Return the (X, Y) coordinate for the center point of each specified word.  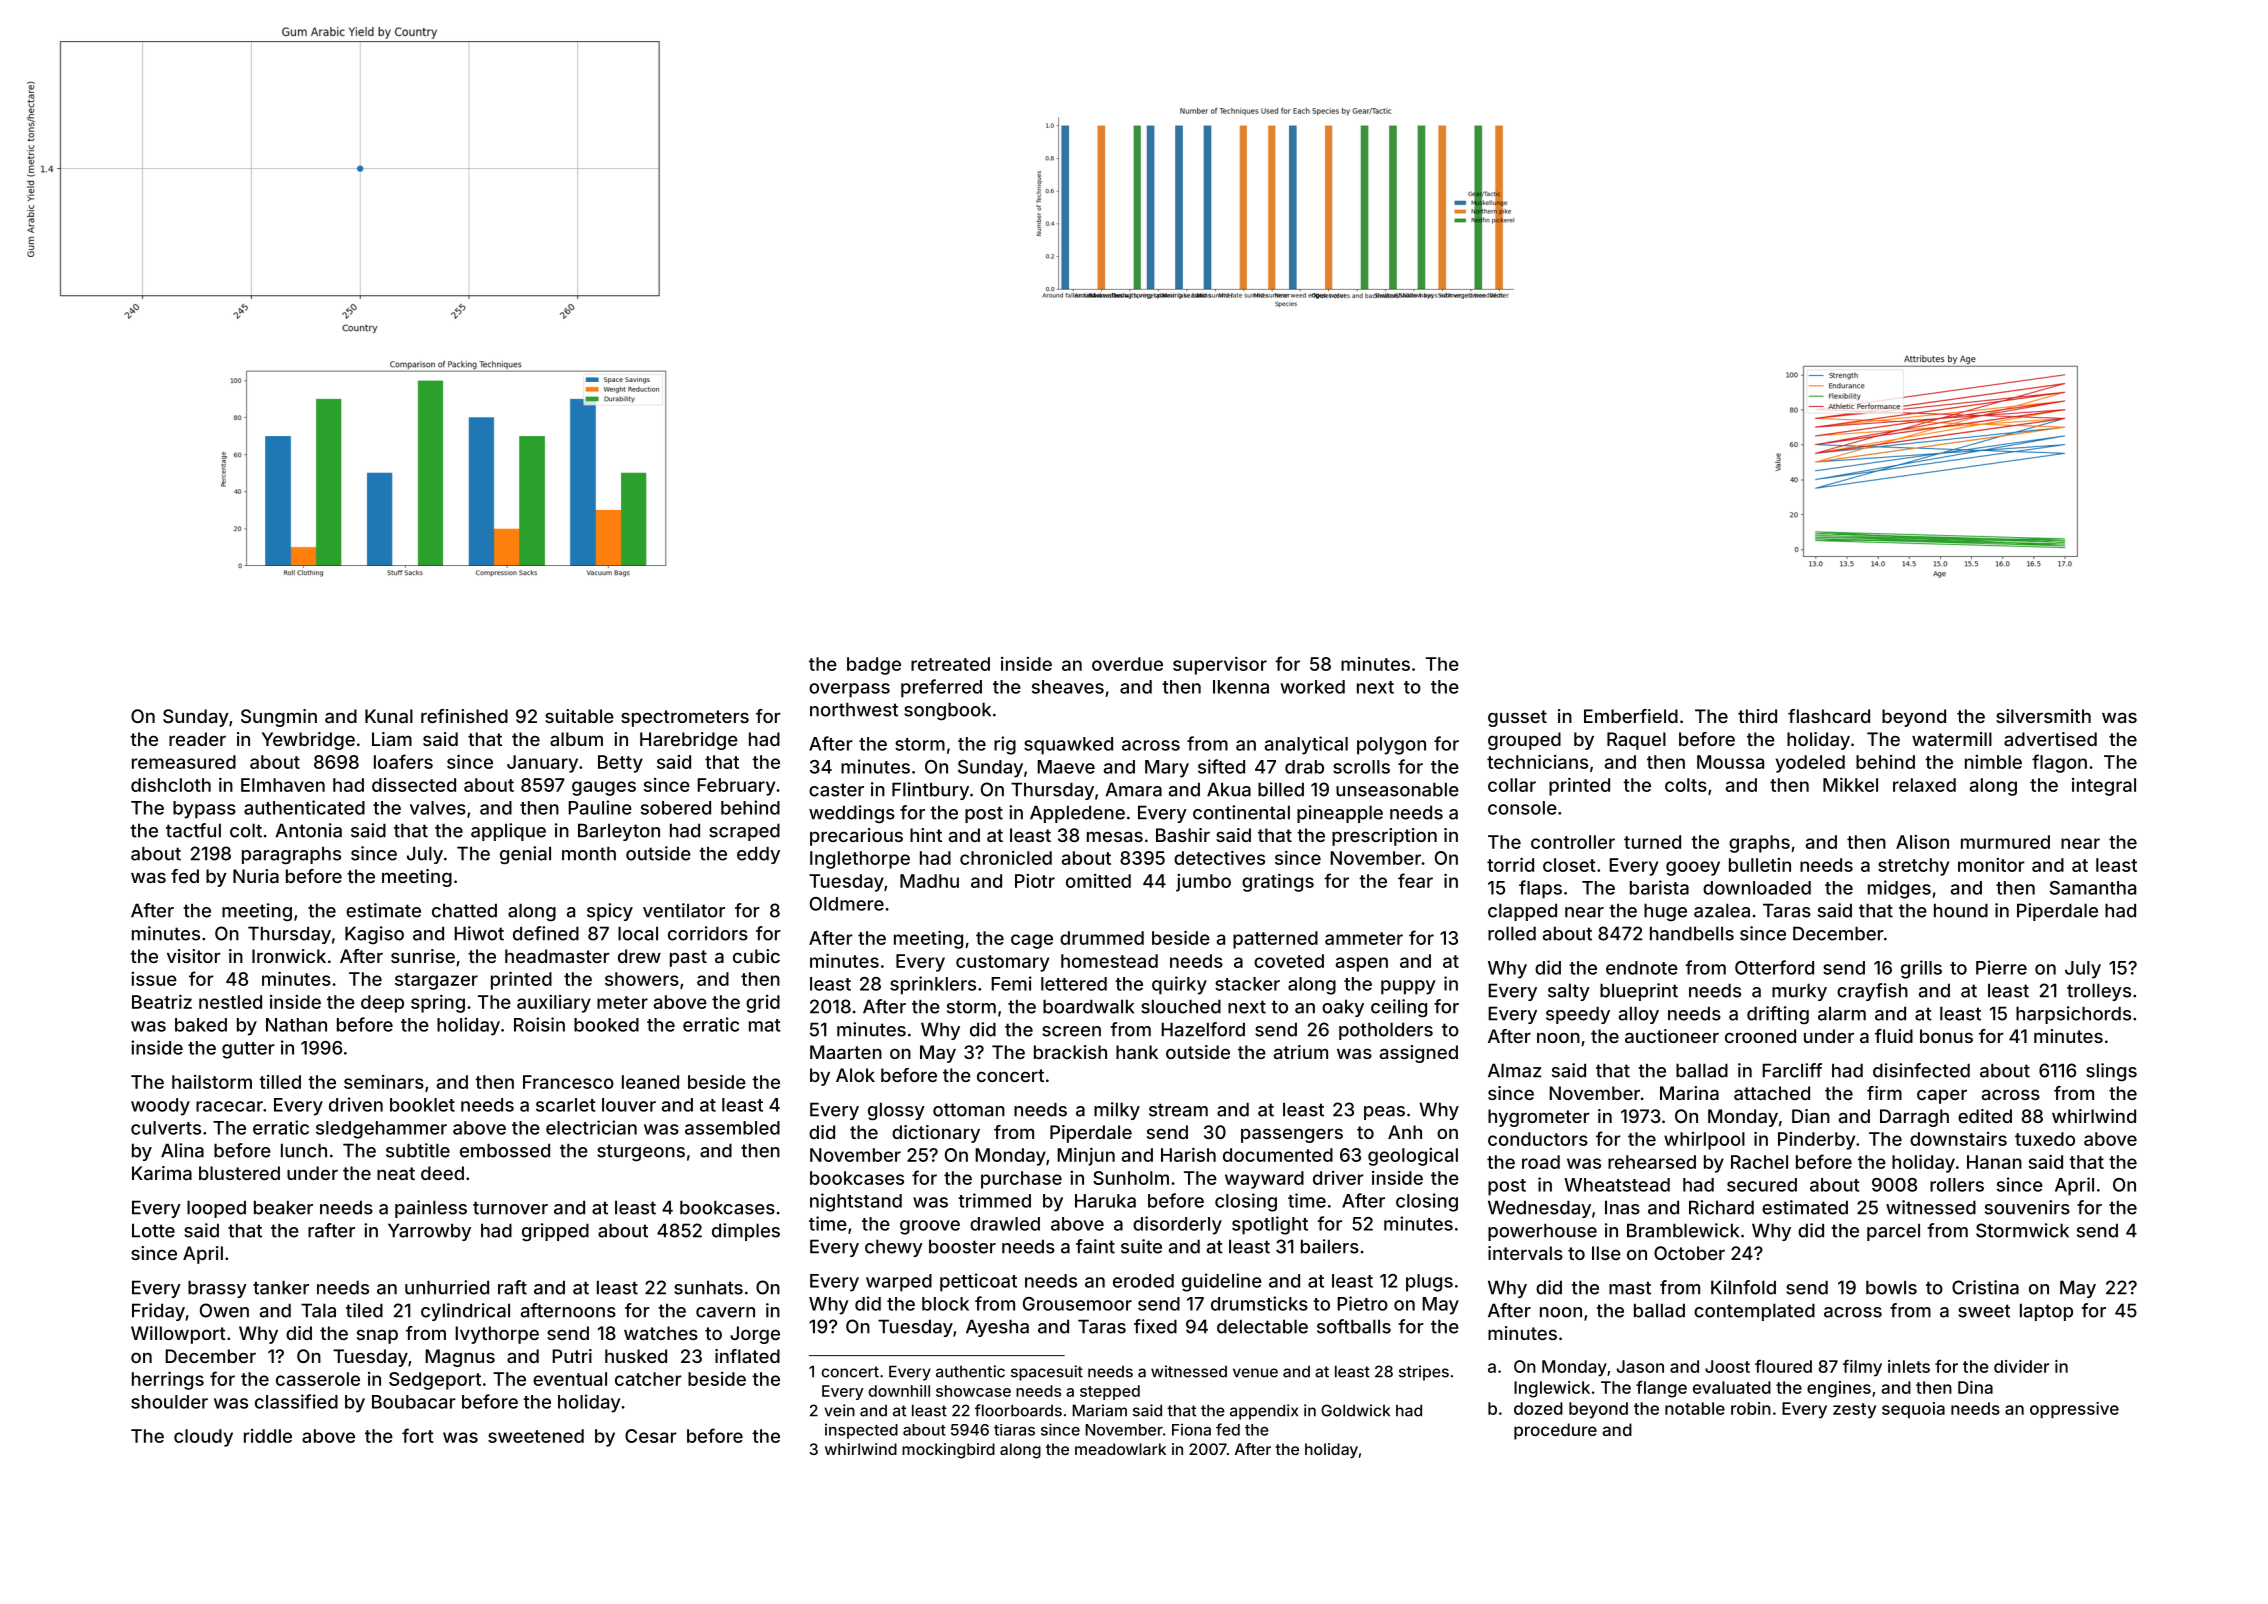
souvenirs (2027, 1207)
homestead (1109, 961)
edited (1985, 1116)
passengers (1292, 1135)
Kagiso (374, 935)
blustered (239, 1173)
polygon (1391, 746)
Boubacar (414, 1402)
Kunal (389, 716)
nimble (1993, 762)
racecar (229, 1106)
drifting (1778, 1015)
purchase (1021, 1180)
